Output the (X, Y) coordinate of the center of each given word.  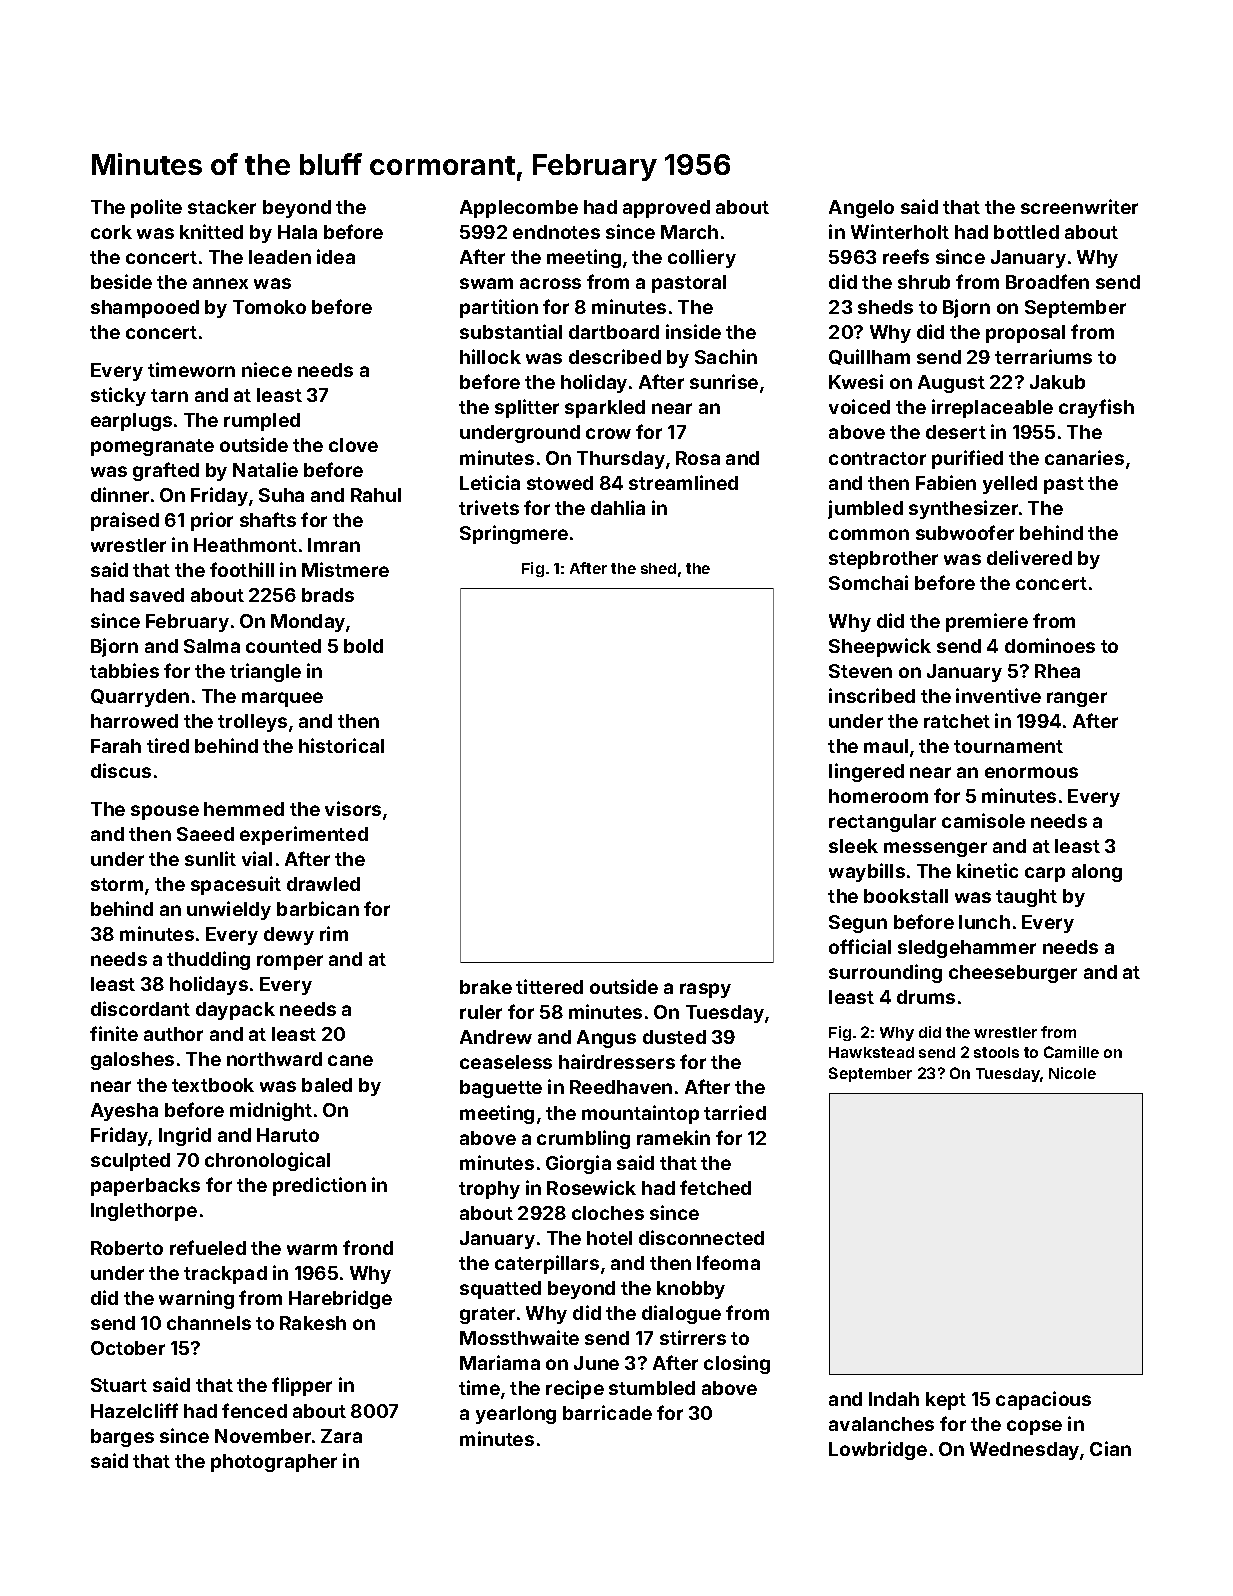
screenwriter (1079, 206)
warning (196, 1299)
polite (156, 208)
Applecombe (519, 209)
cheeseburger (1013, 974)
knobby (691, 1290)
